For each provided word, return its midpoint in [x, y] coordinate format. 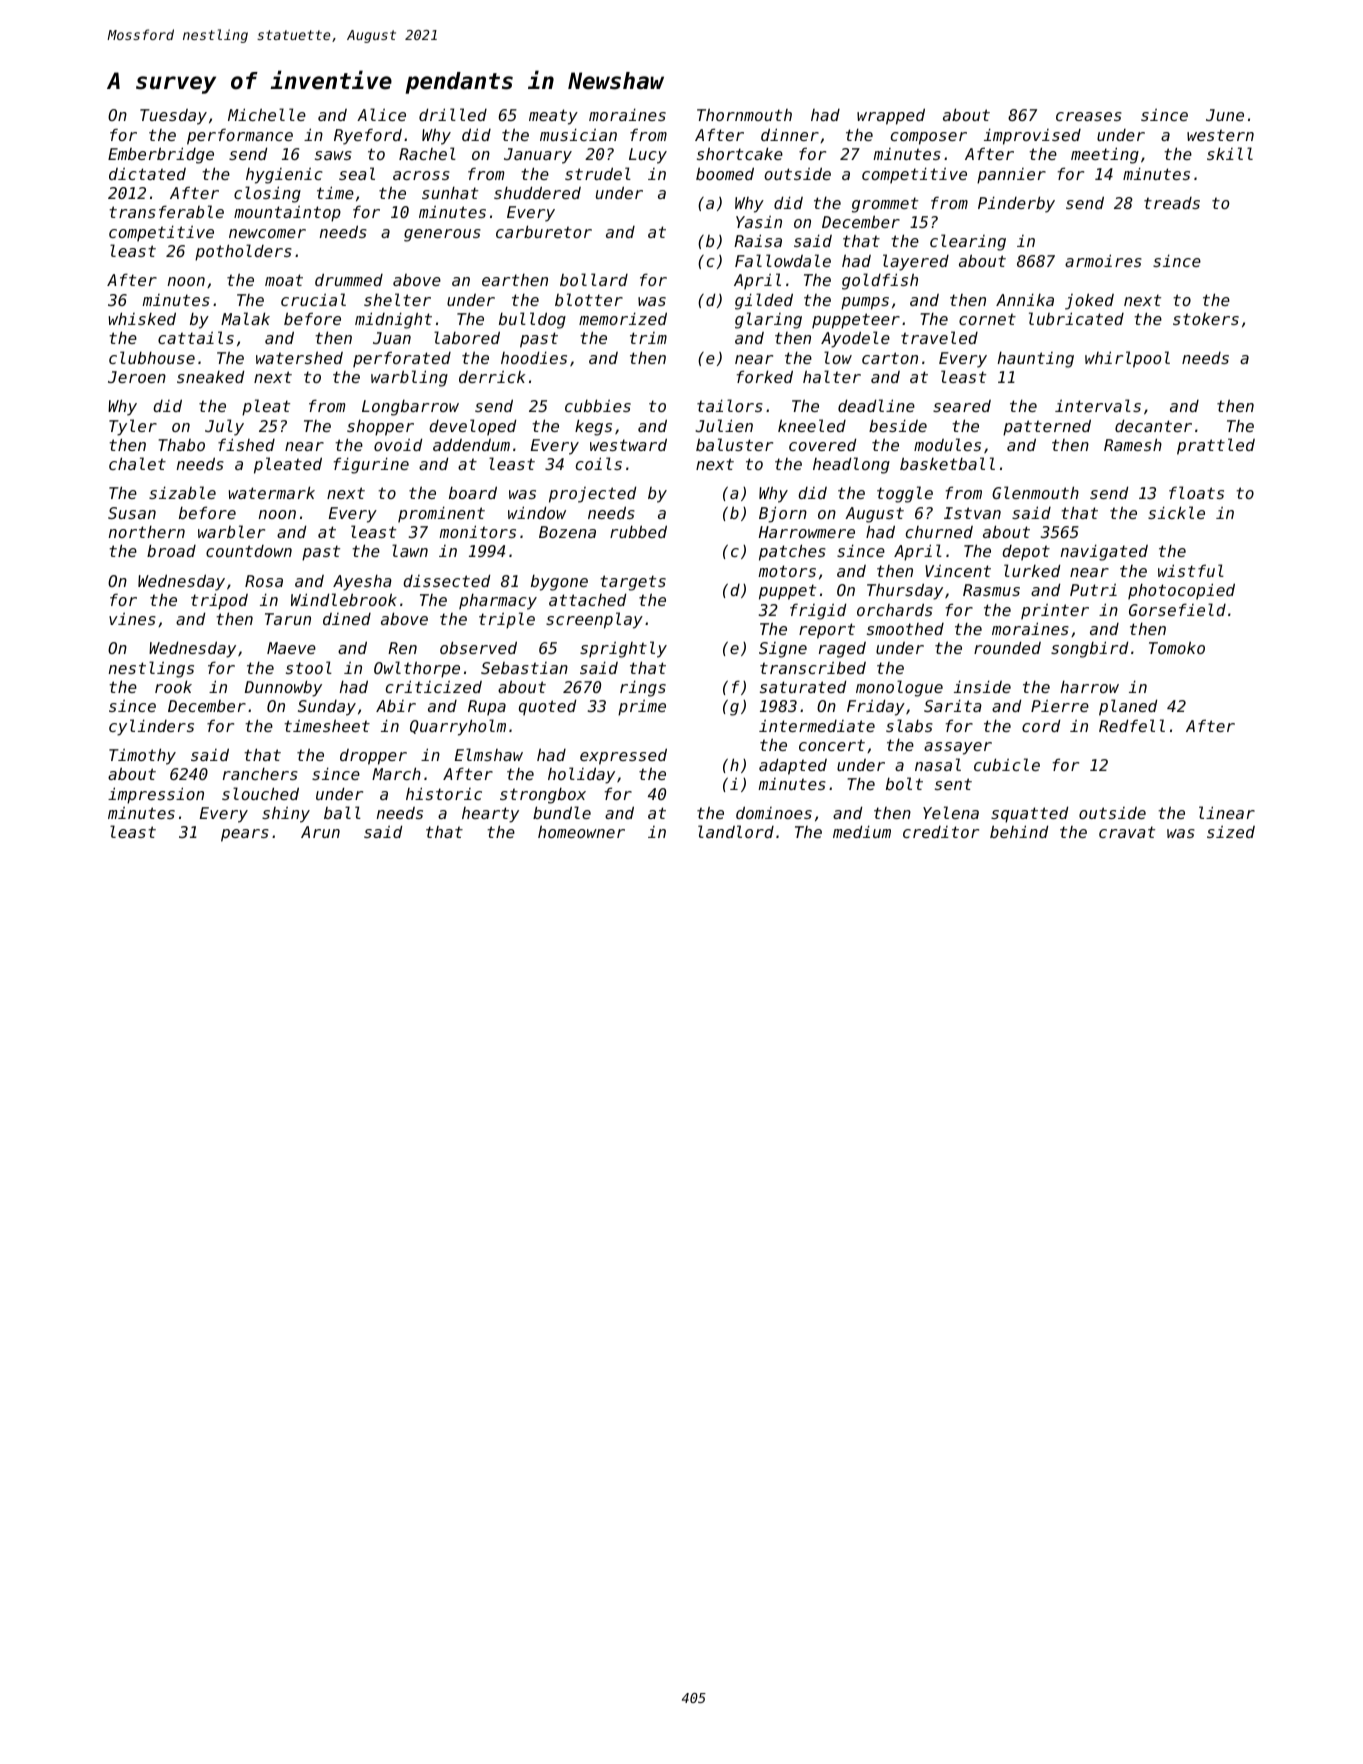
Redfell [1132, 725]
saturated [803, 686]
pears [245, 835]
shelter [397, 299]
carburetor [544, 231]
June [1225, 115]
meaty [553, 117]
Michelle [267, 114]
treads [1172, 203]
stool [309, 667]
